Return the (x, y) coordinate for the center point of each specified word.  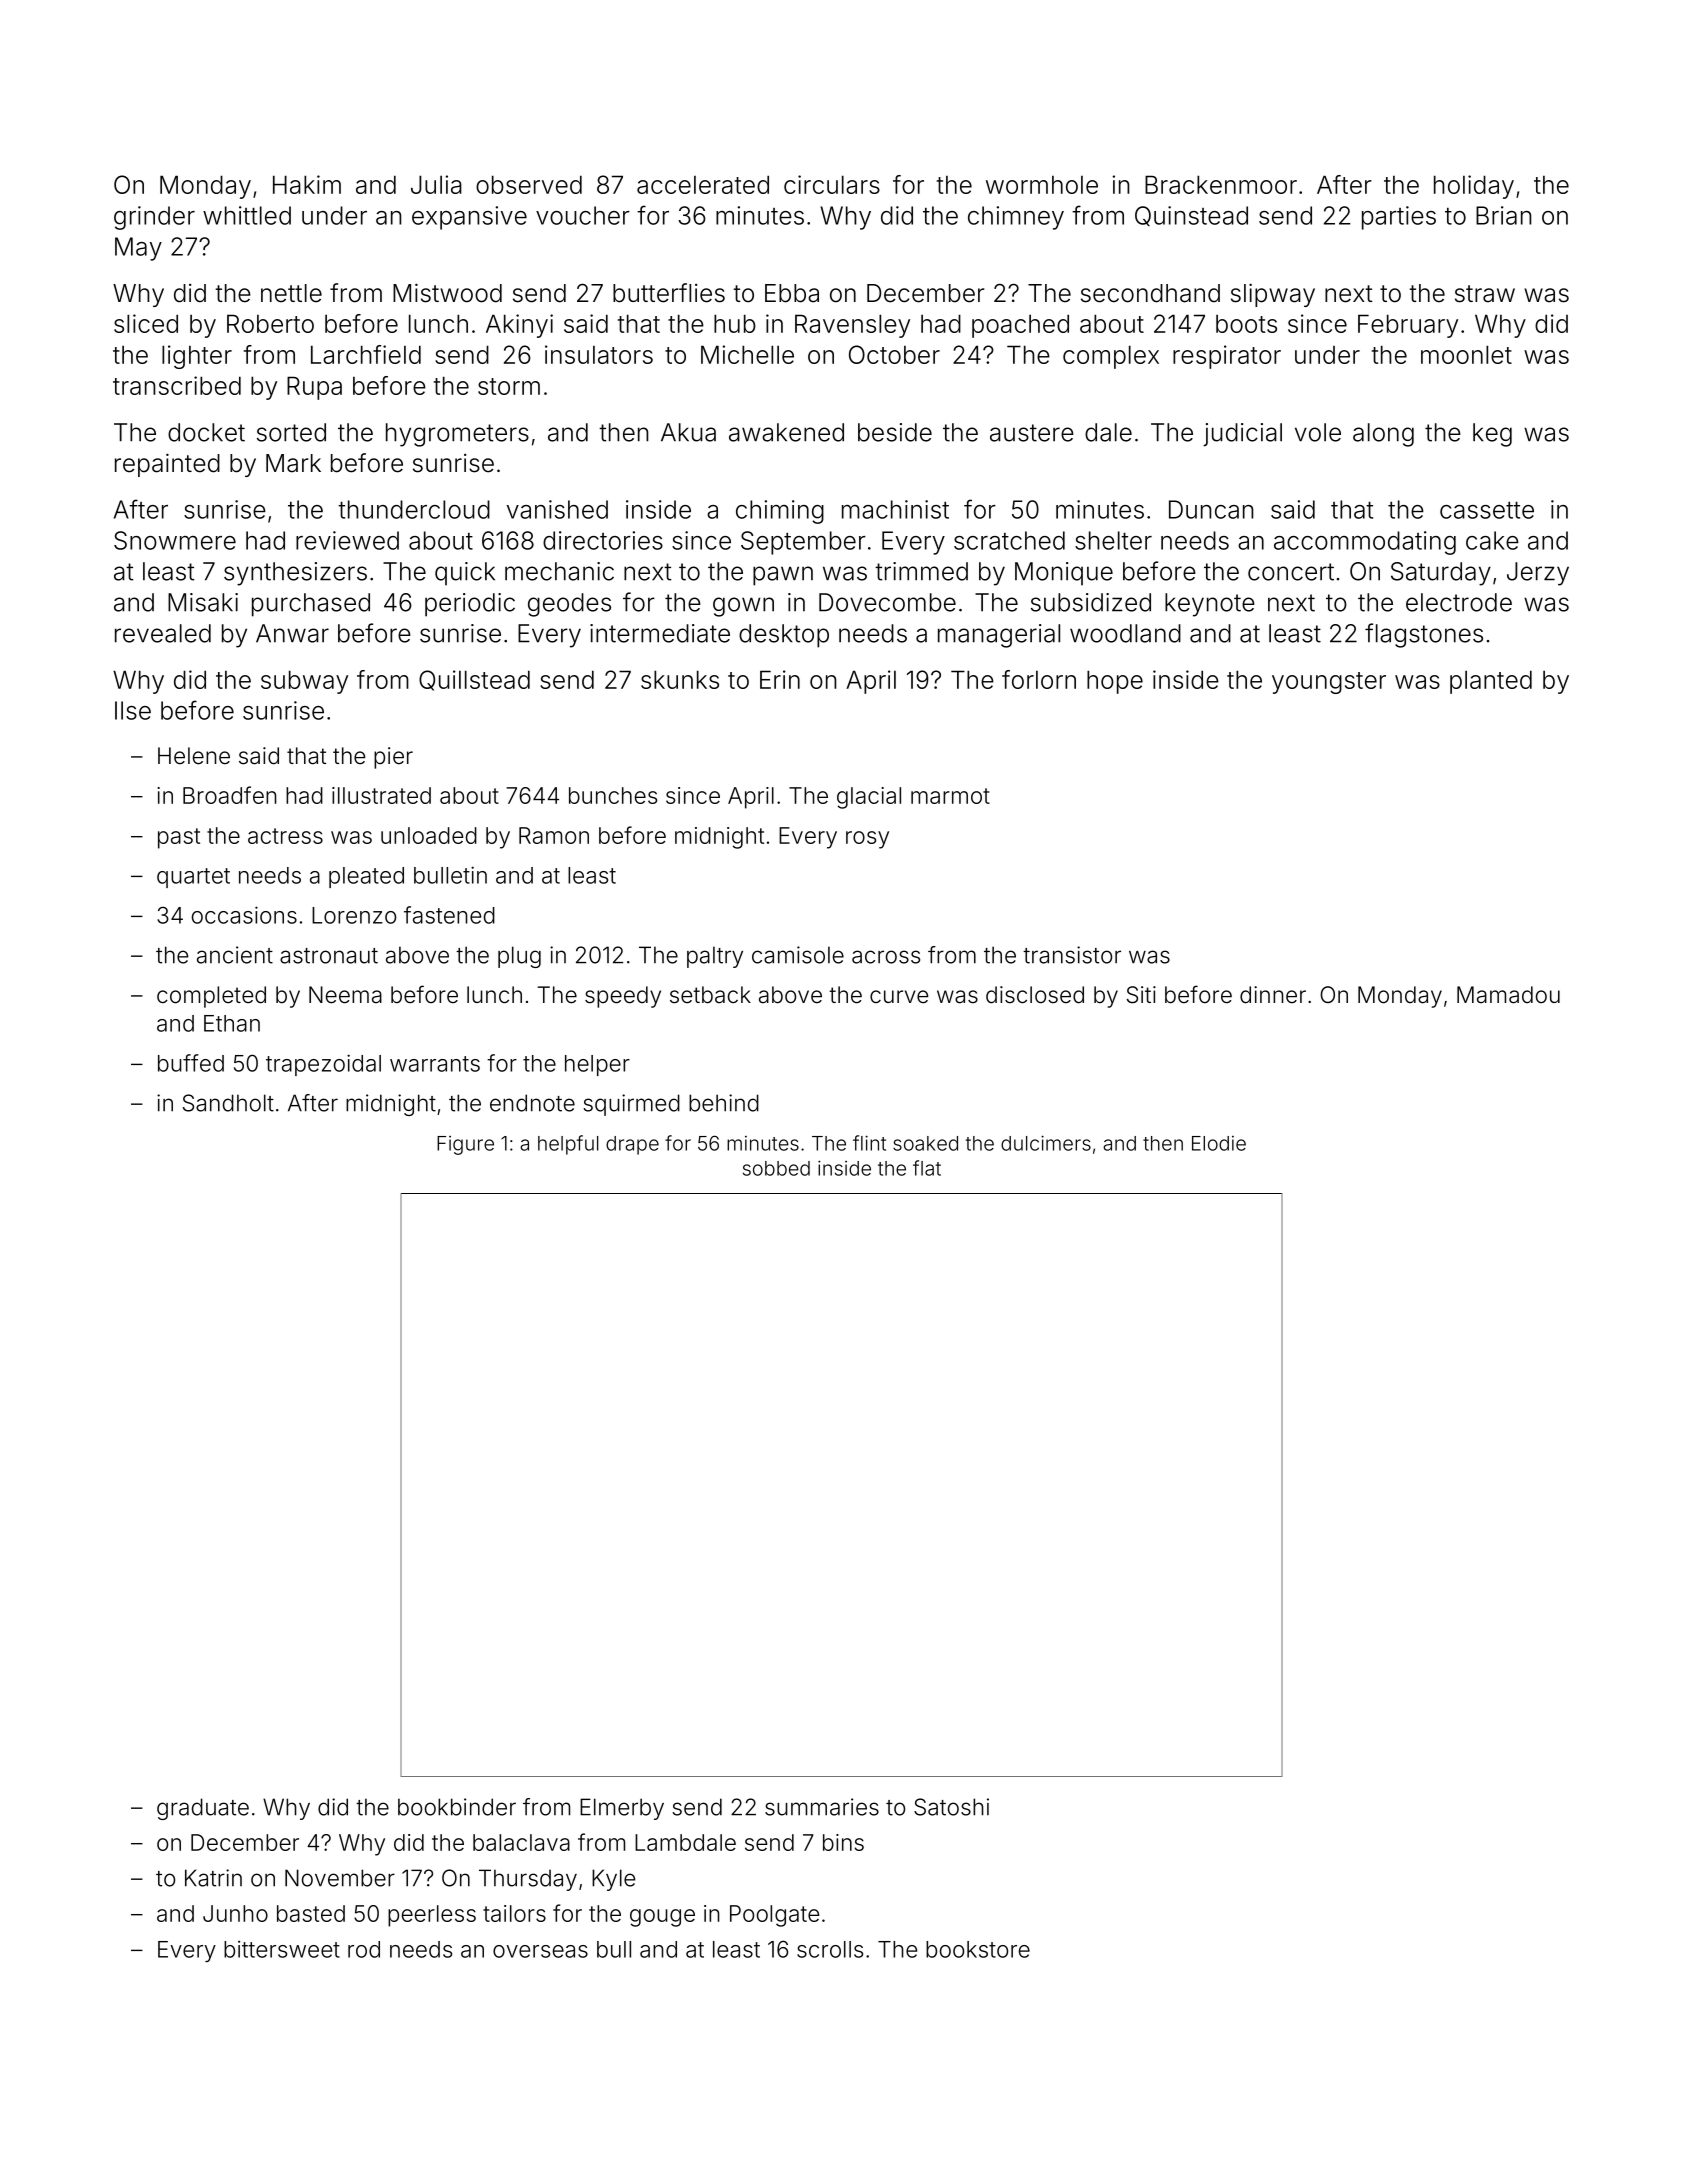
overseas (540, 1951)
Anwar (292, 633)
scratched (1009, 540)
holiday (1474, 187)
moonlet (1466, 354)
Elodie (1219, 1143)
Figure (465, 1145)
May (138, 249)
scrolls (830, 1949)
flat (927, 1168)
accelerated (703, 184)
